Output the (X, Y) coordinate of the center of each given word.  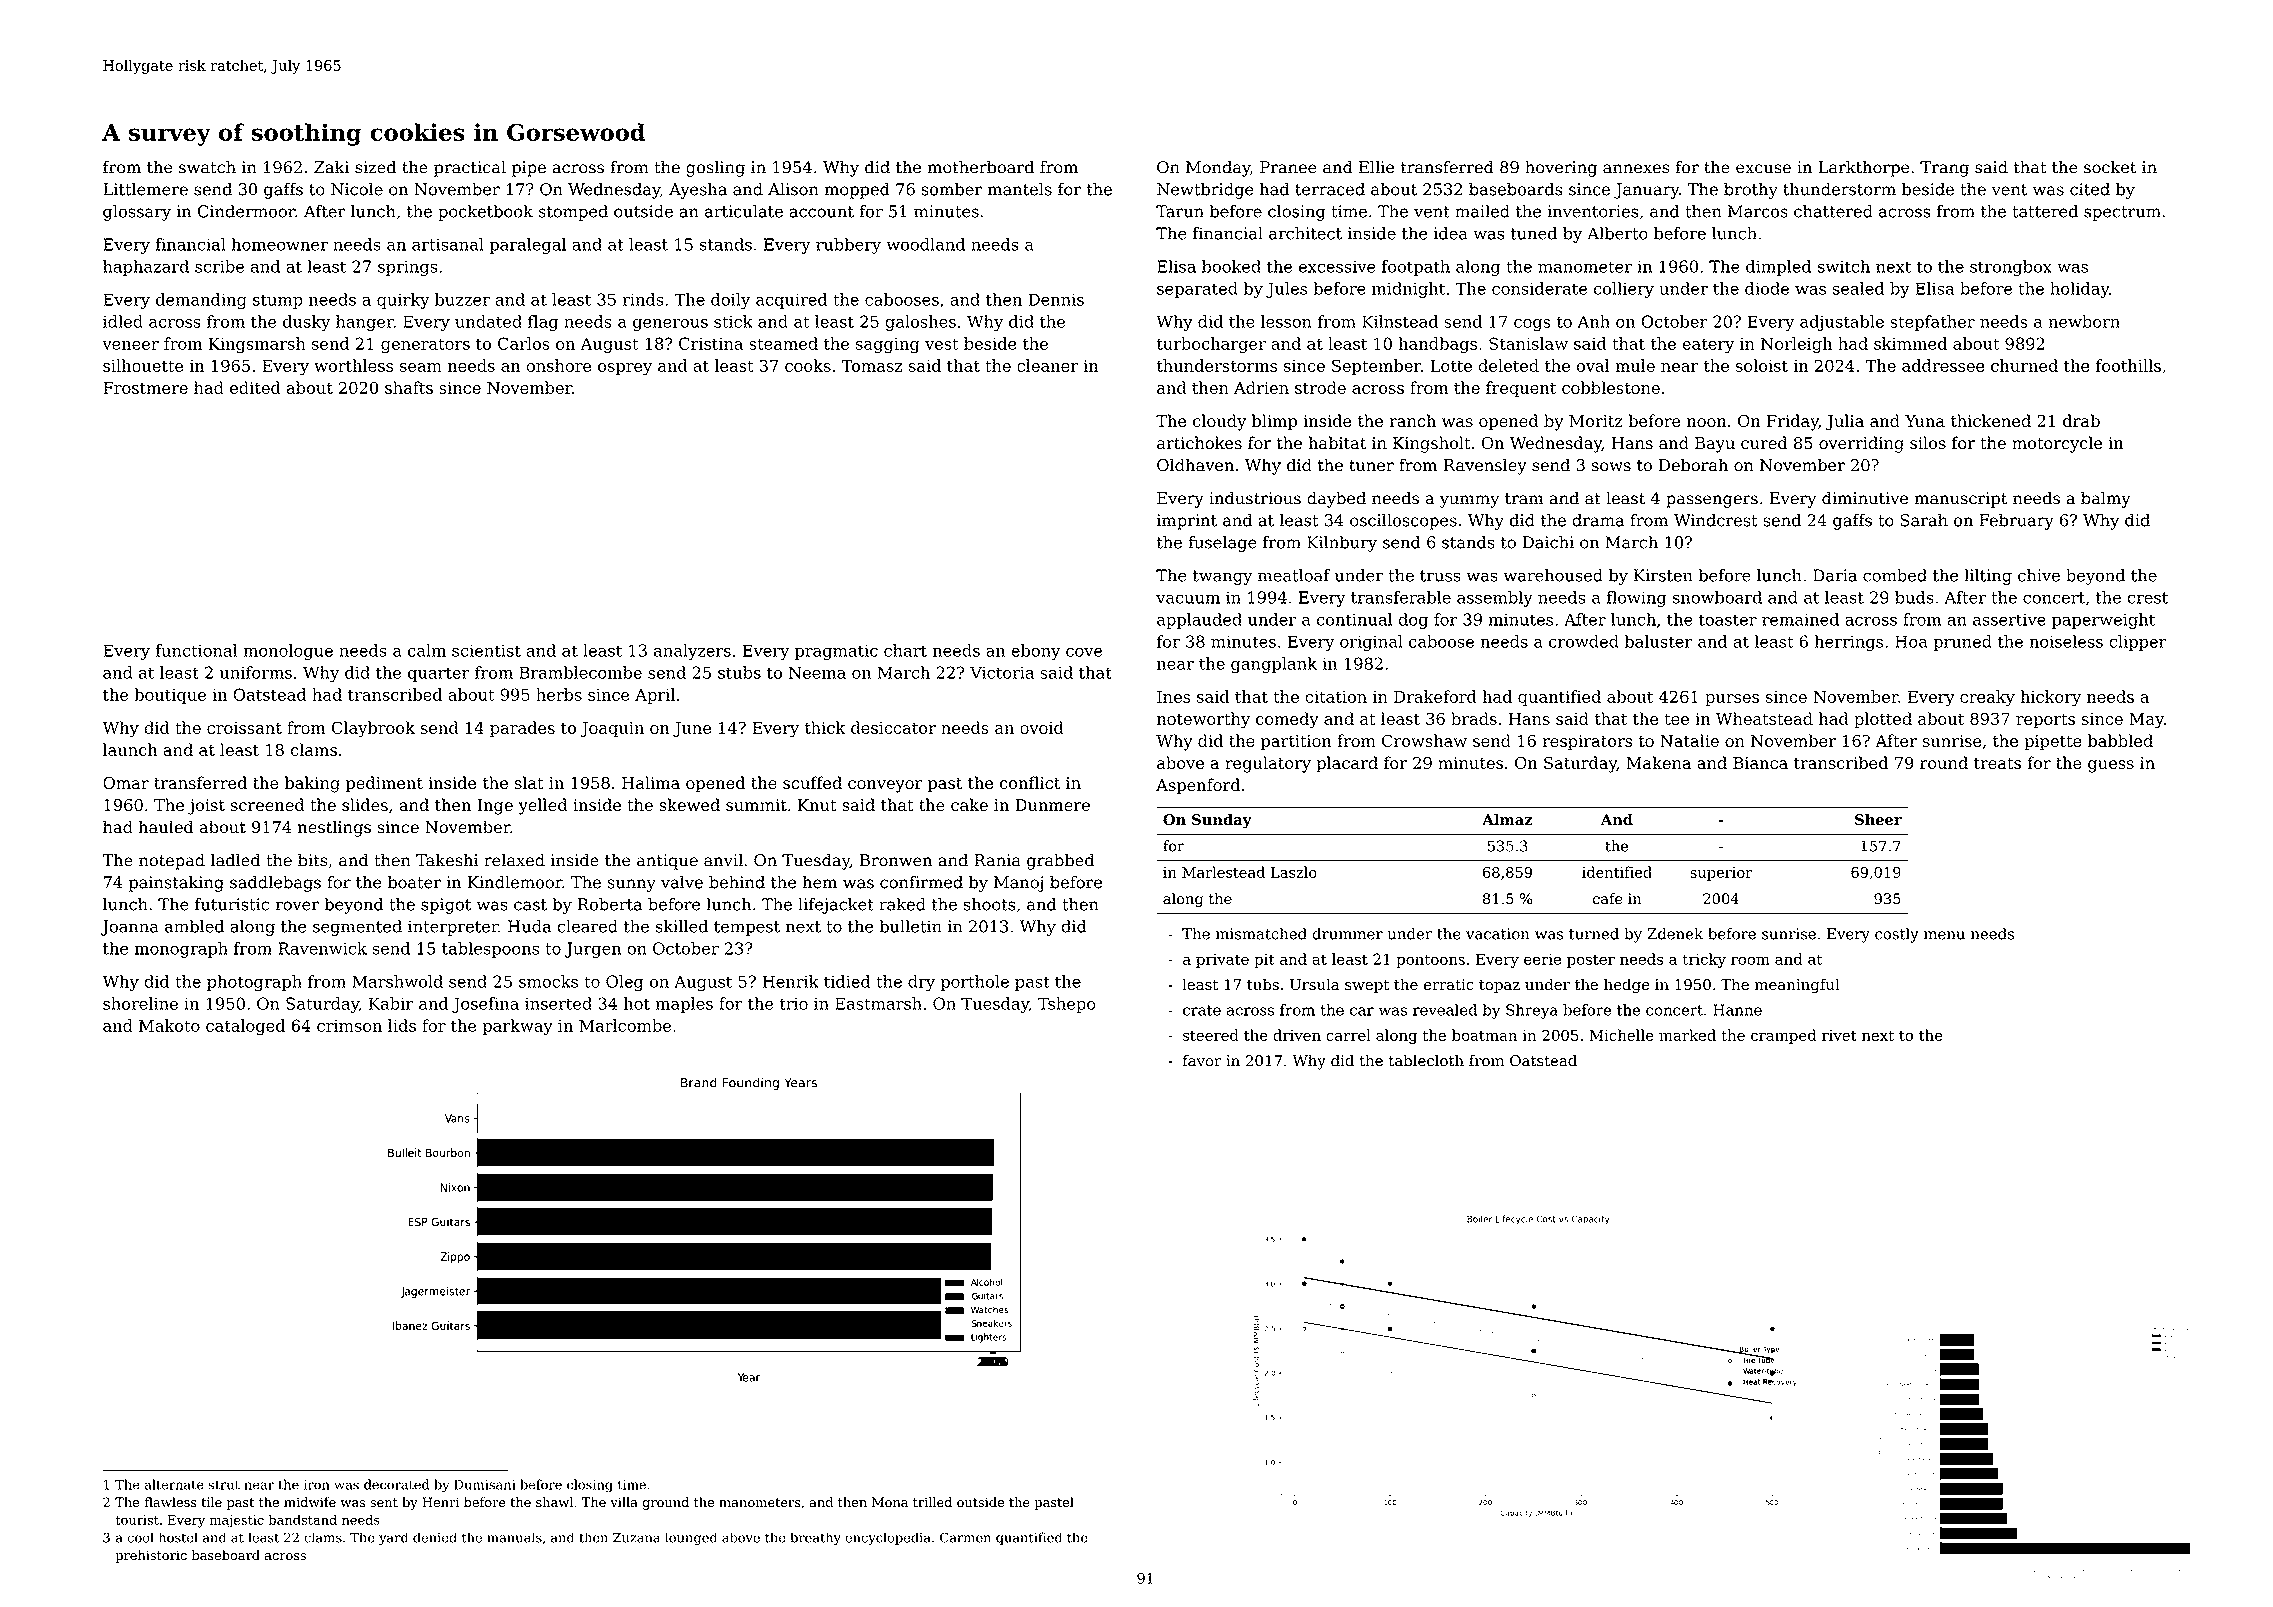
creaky (1987, 698)
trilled (932, 1502)
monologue (288, 652)
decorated (396, 1484)
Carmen (965, 1537)
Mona (890, 1502)
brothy (1751, 190)
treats (1997, 763)
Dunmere (1052, 805)
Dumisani (485, 1485)
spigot (446, 906)
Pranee (1288, 167)
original (1371, 643)
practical (470, 168)
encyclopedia (887, 1539)
